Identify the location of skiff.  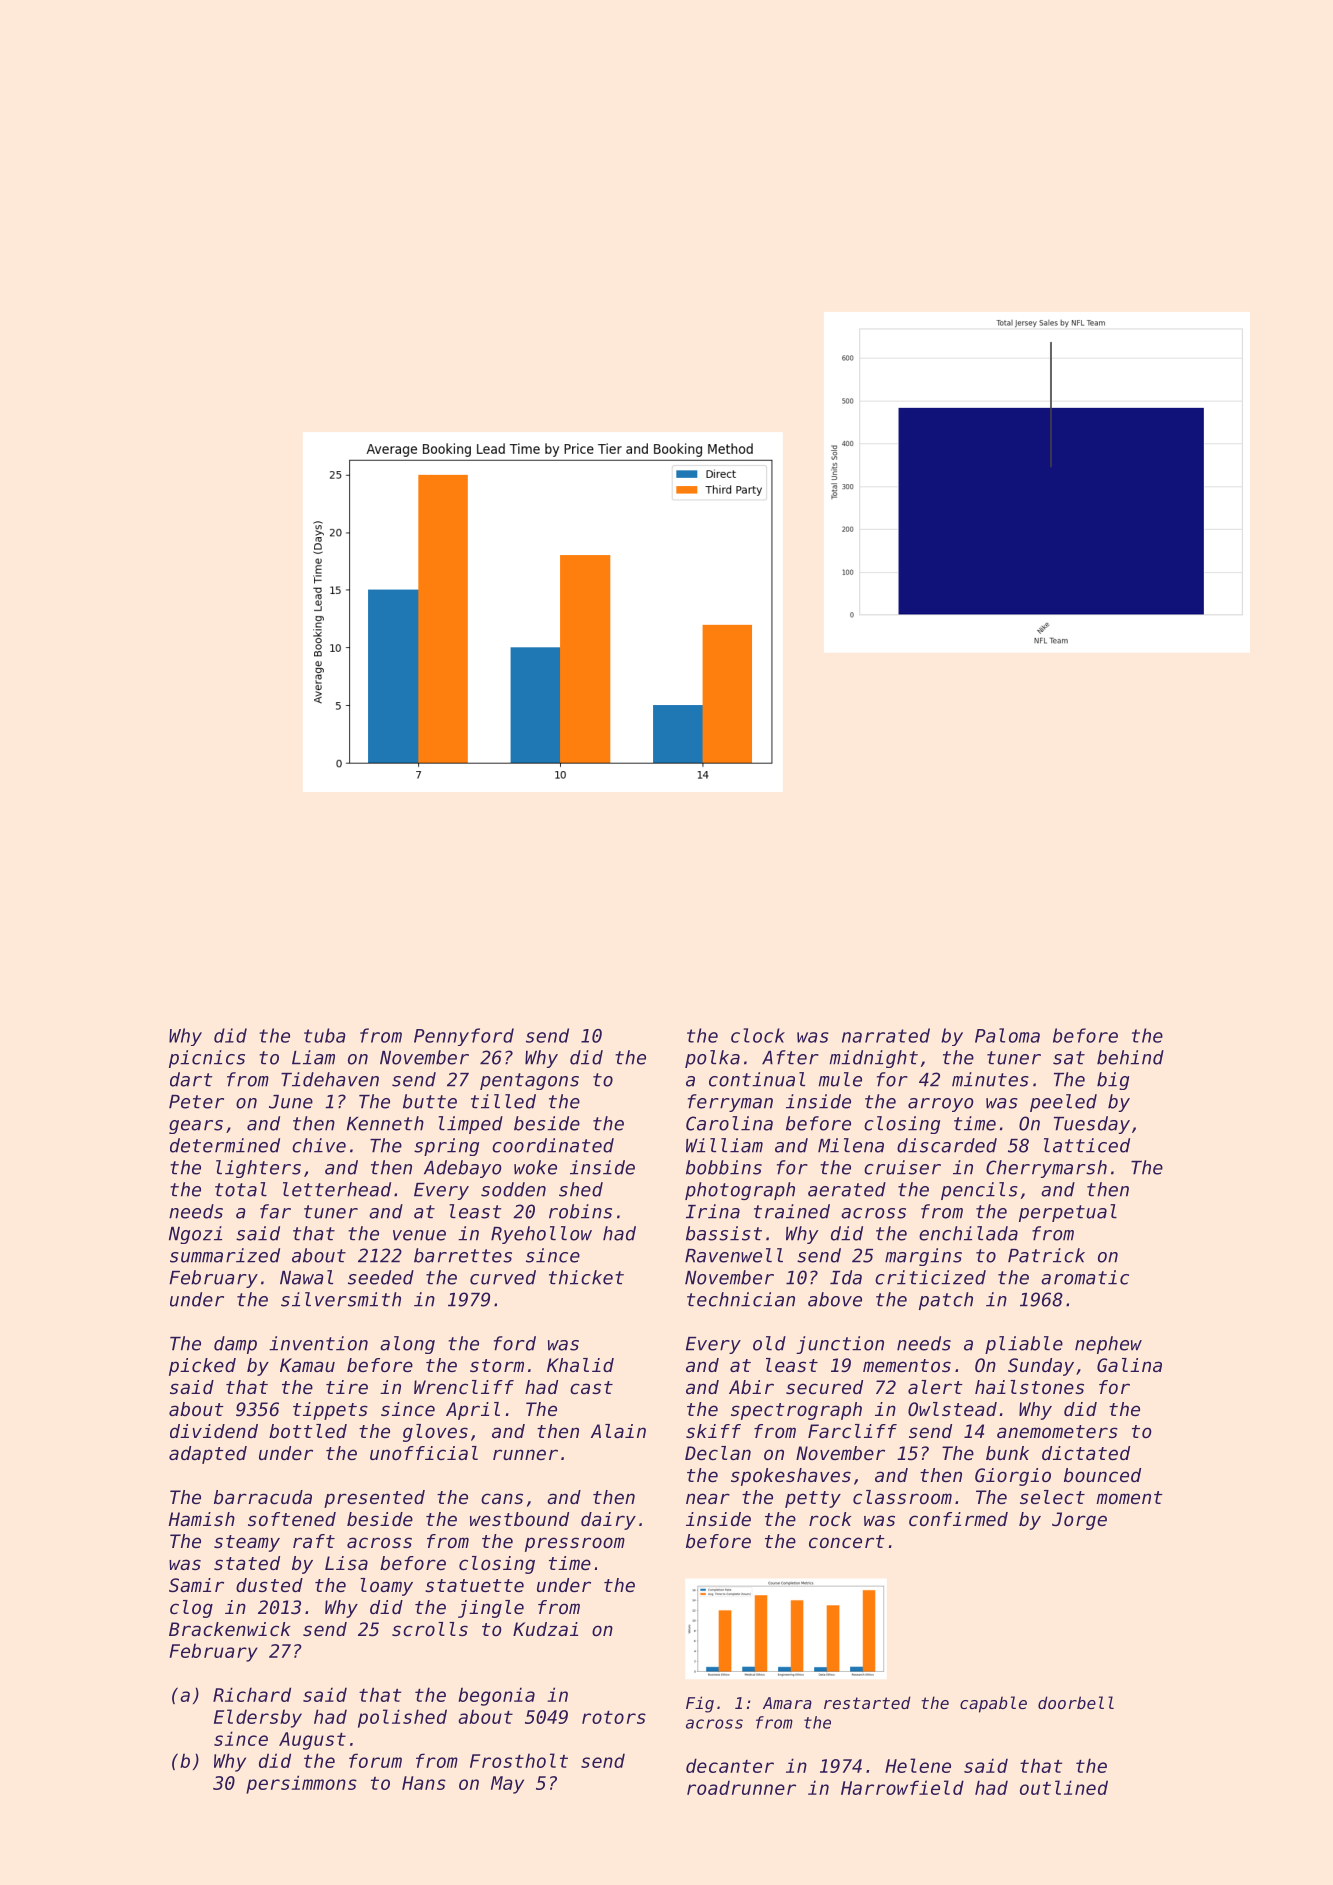
(713, 1431).
